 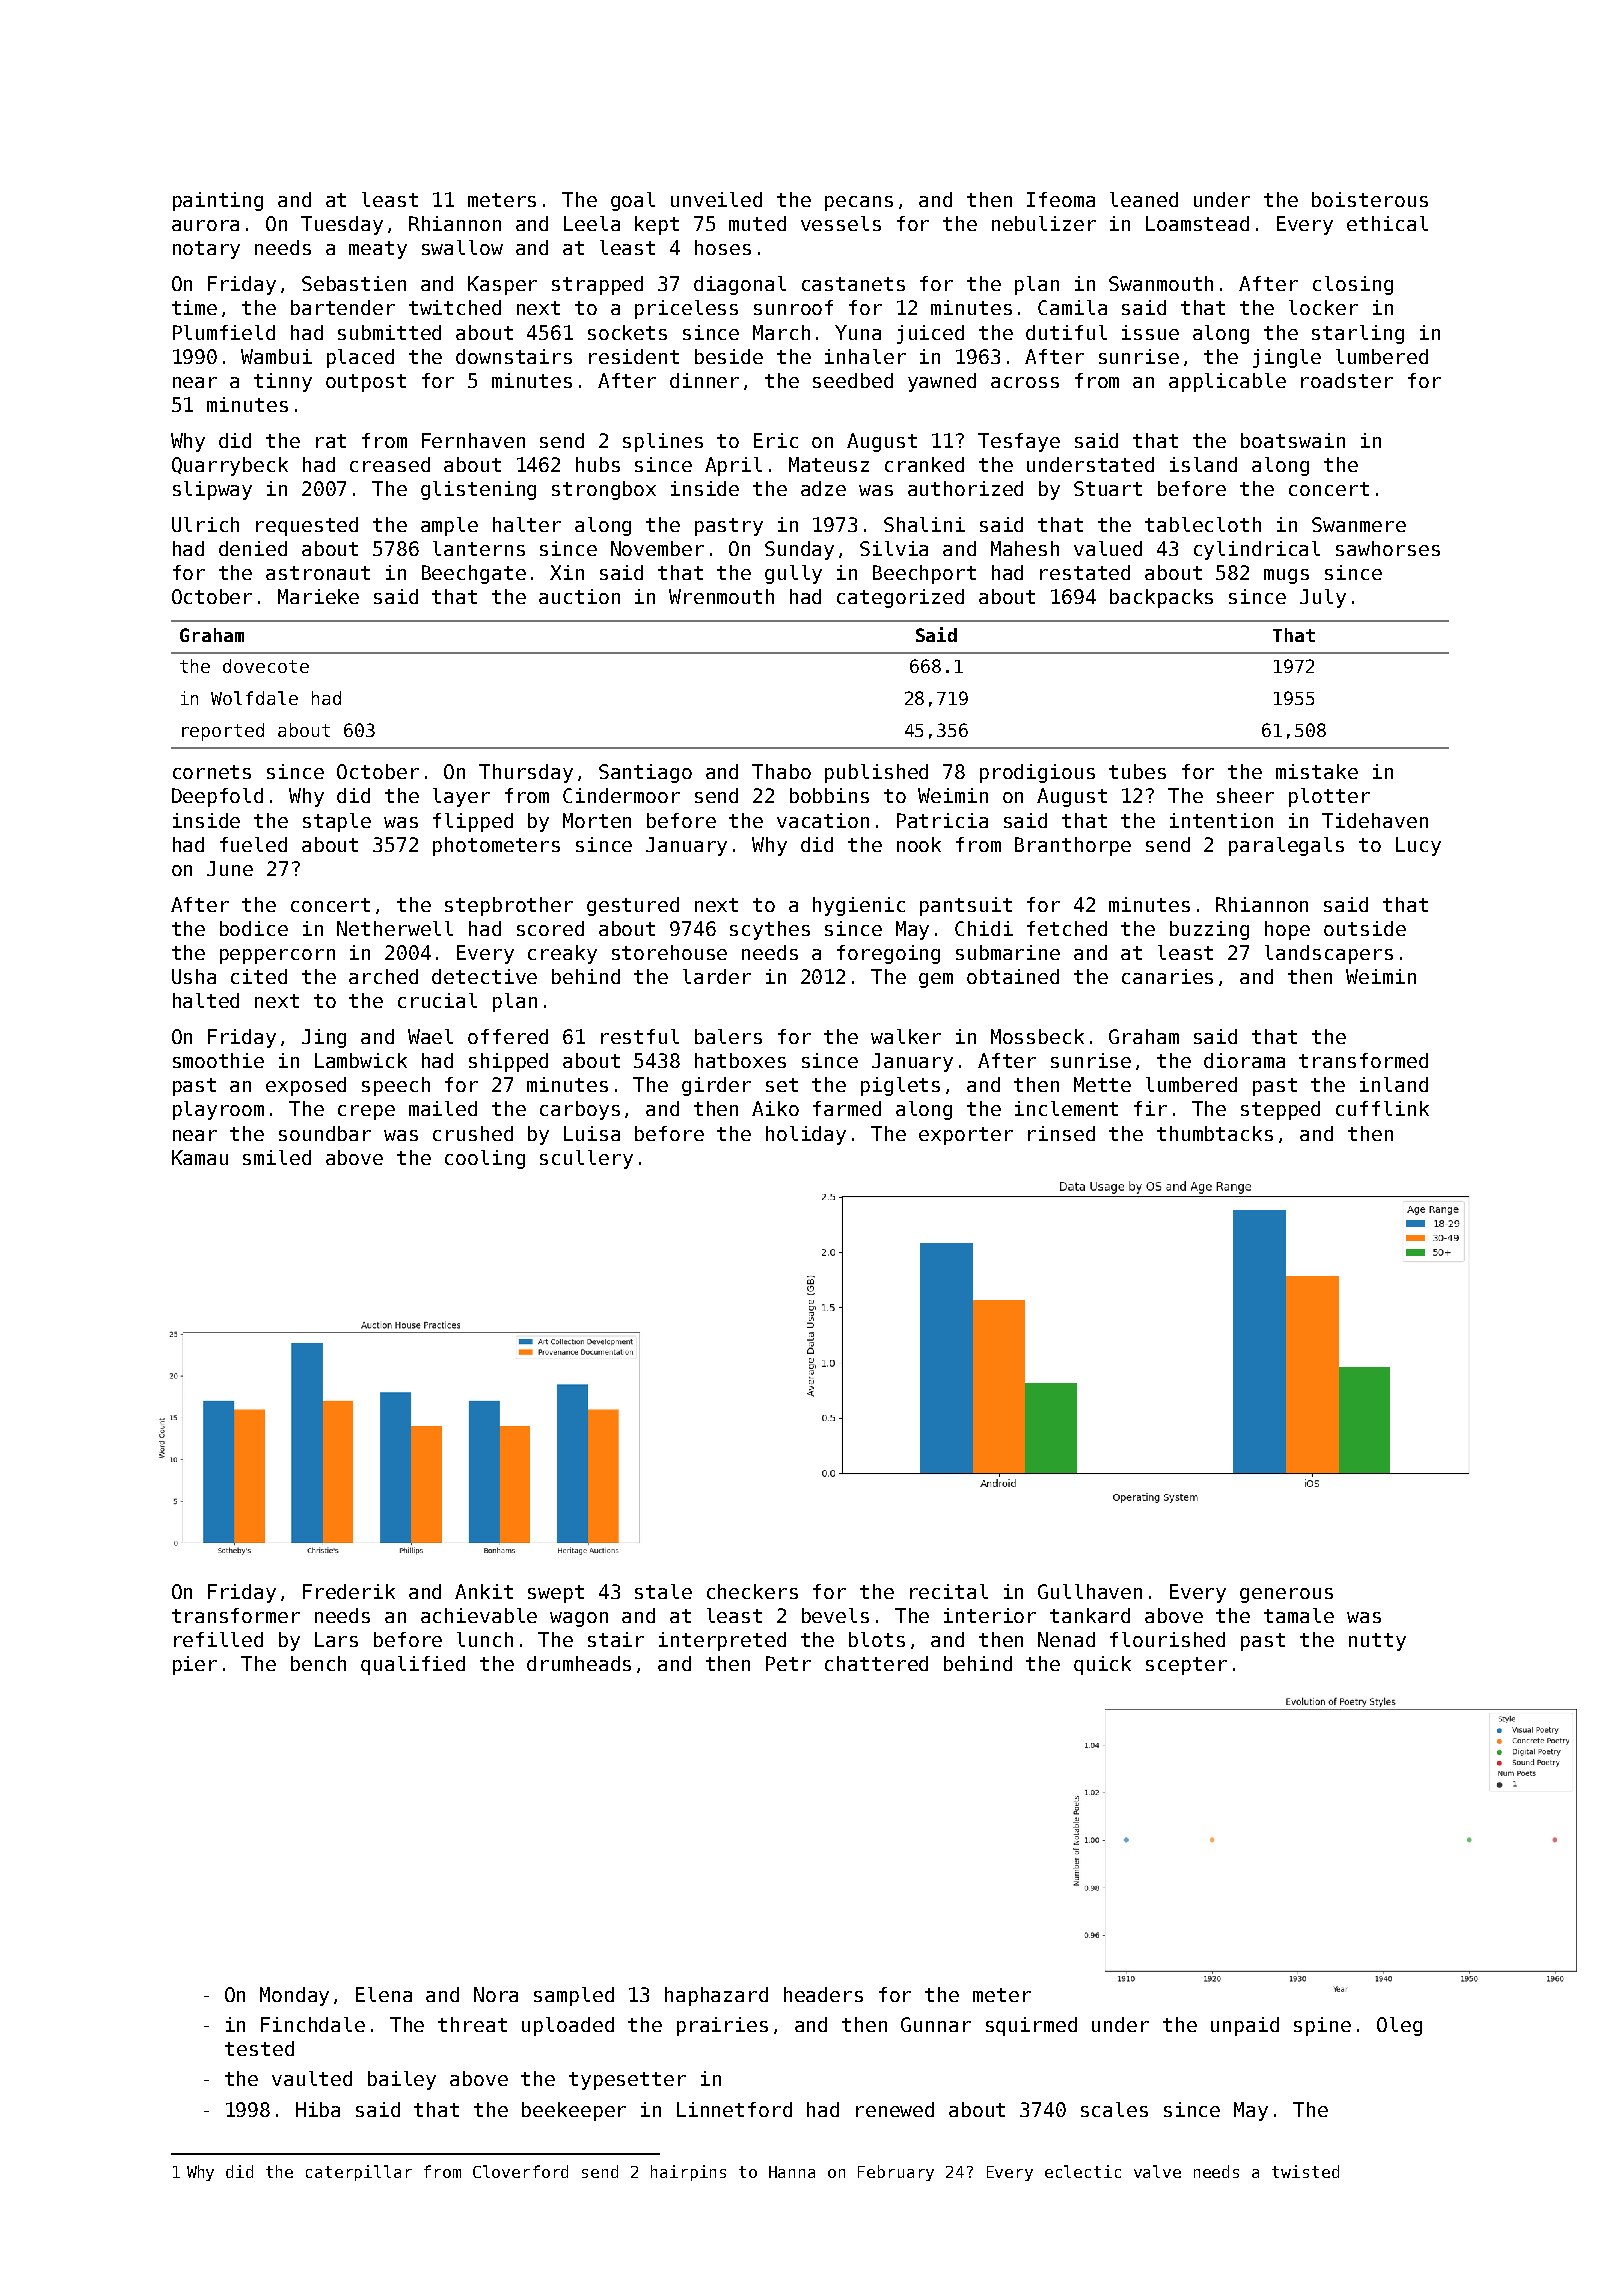 What do you see at coordinates (1215, 1133) in the screenshot?
I see `thumbtacks` at bounding box center [1215, 1133].
